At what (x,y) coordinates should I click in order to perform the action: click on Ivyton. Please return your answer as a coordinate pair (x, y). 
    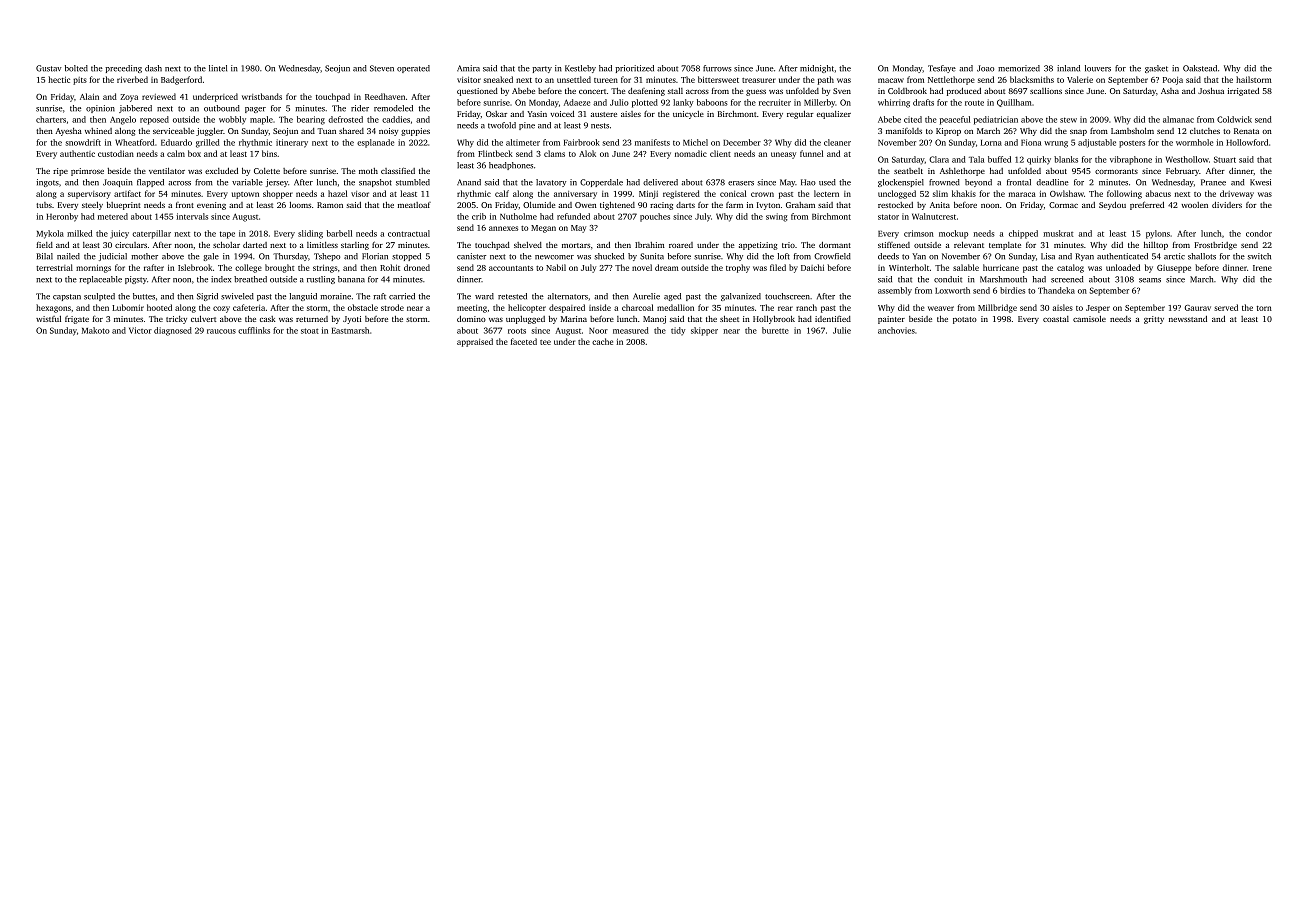
    Looking at the image, I should click on (768, 206).
